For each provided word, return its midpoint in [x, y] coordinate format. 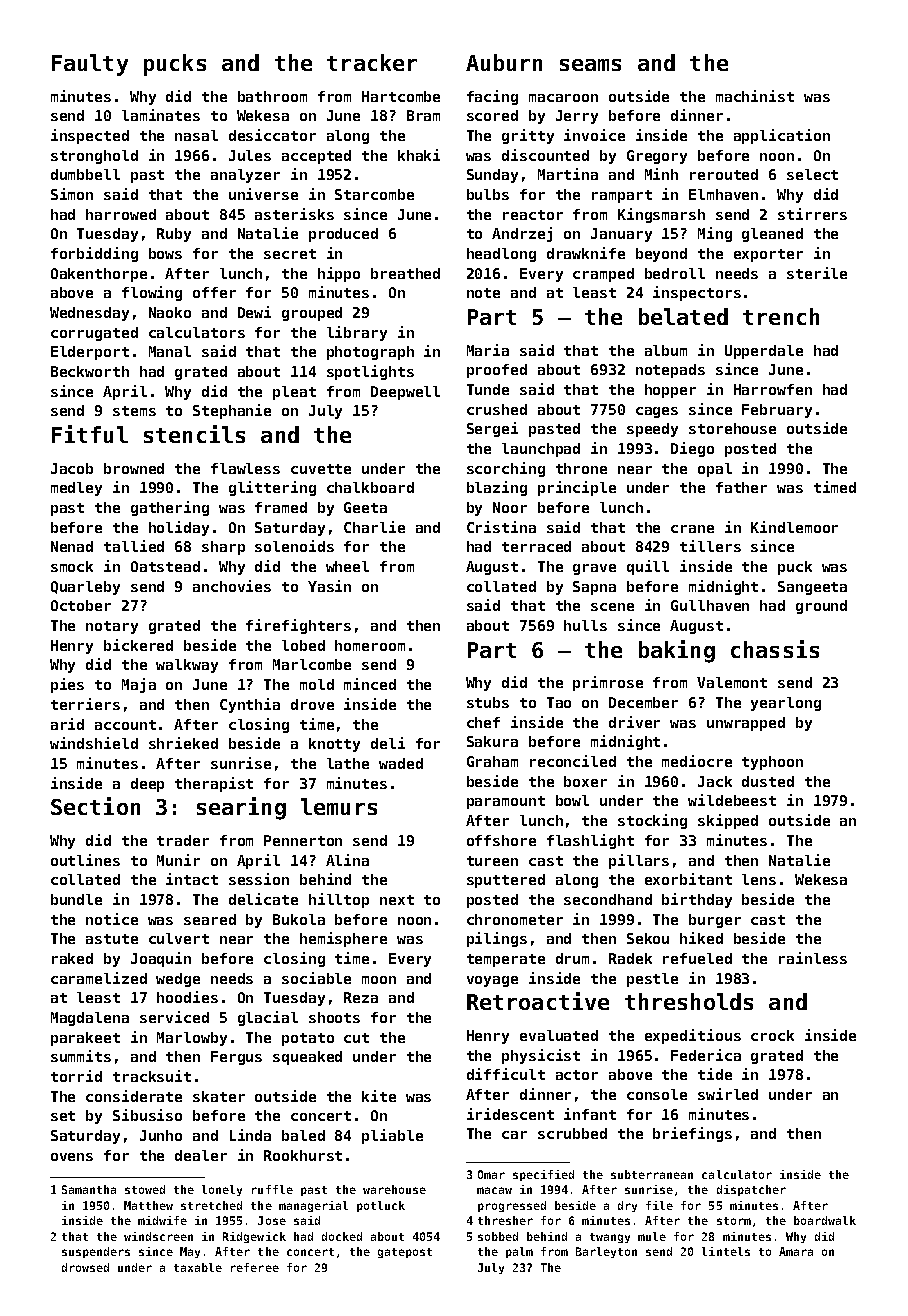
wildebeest [732, 800]
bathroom [272, 96]
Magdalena [90, 1019]
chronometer [515, 919]
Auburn [504, 62]
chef [483, 722]
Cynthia [250, 705]
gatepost [405, 1253]
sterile [817, 273]
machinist [755, 96]
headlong [501, 255]
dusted [768, 781]
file [659, 1205]
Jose [272, 1220]
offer [214, 292]
